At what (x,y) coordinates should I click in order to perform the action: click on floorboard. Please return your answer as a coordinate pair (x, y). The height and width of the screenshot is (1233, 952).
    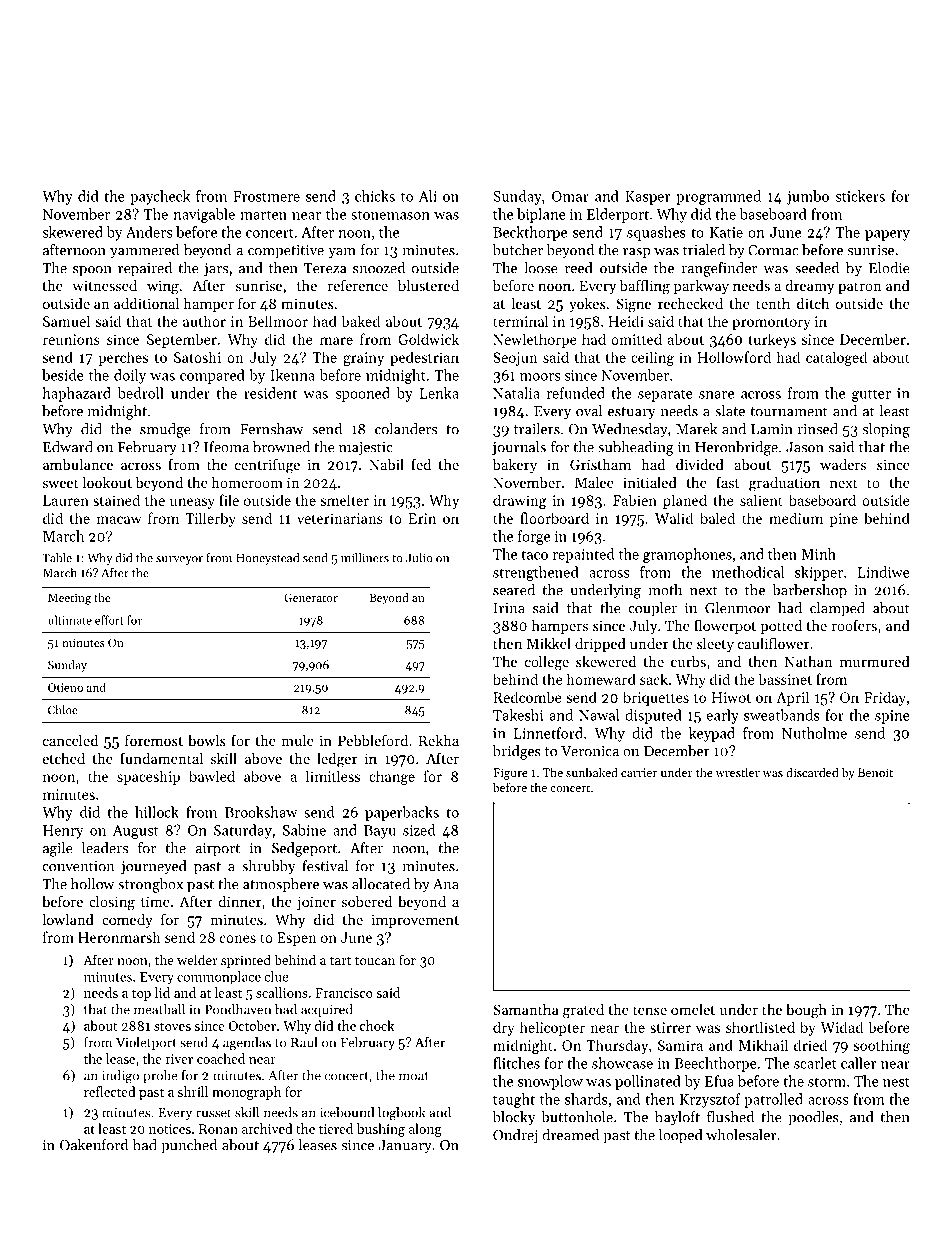
    Looking at the image, I should click on (554, 518).
